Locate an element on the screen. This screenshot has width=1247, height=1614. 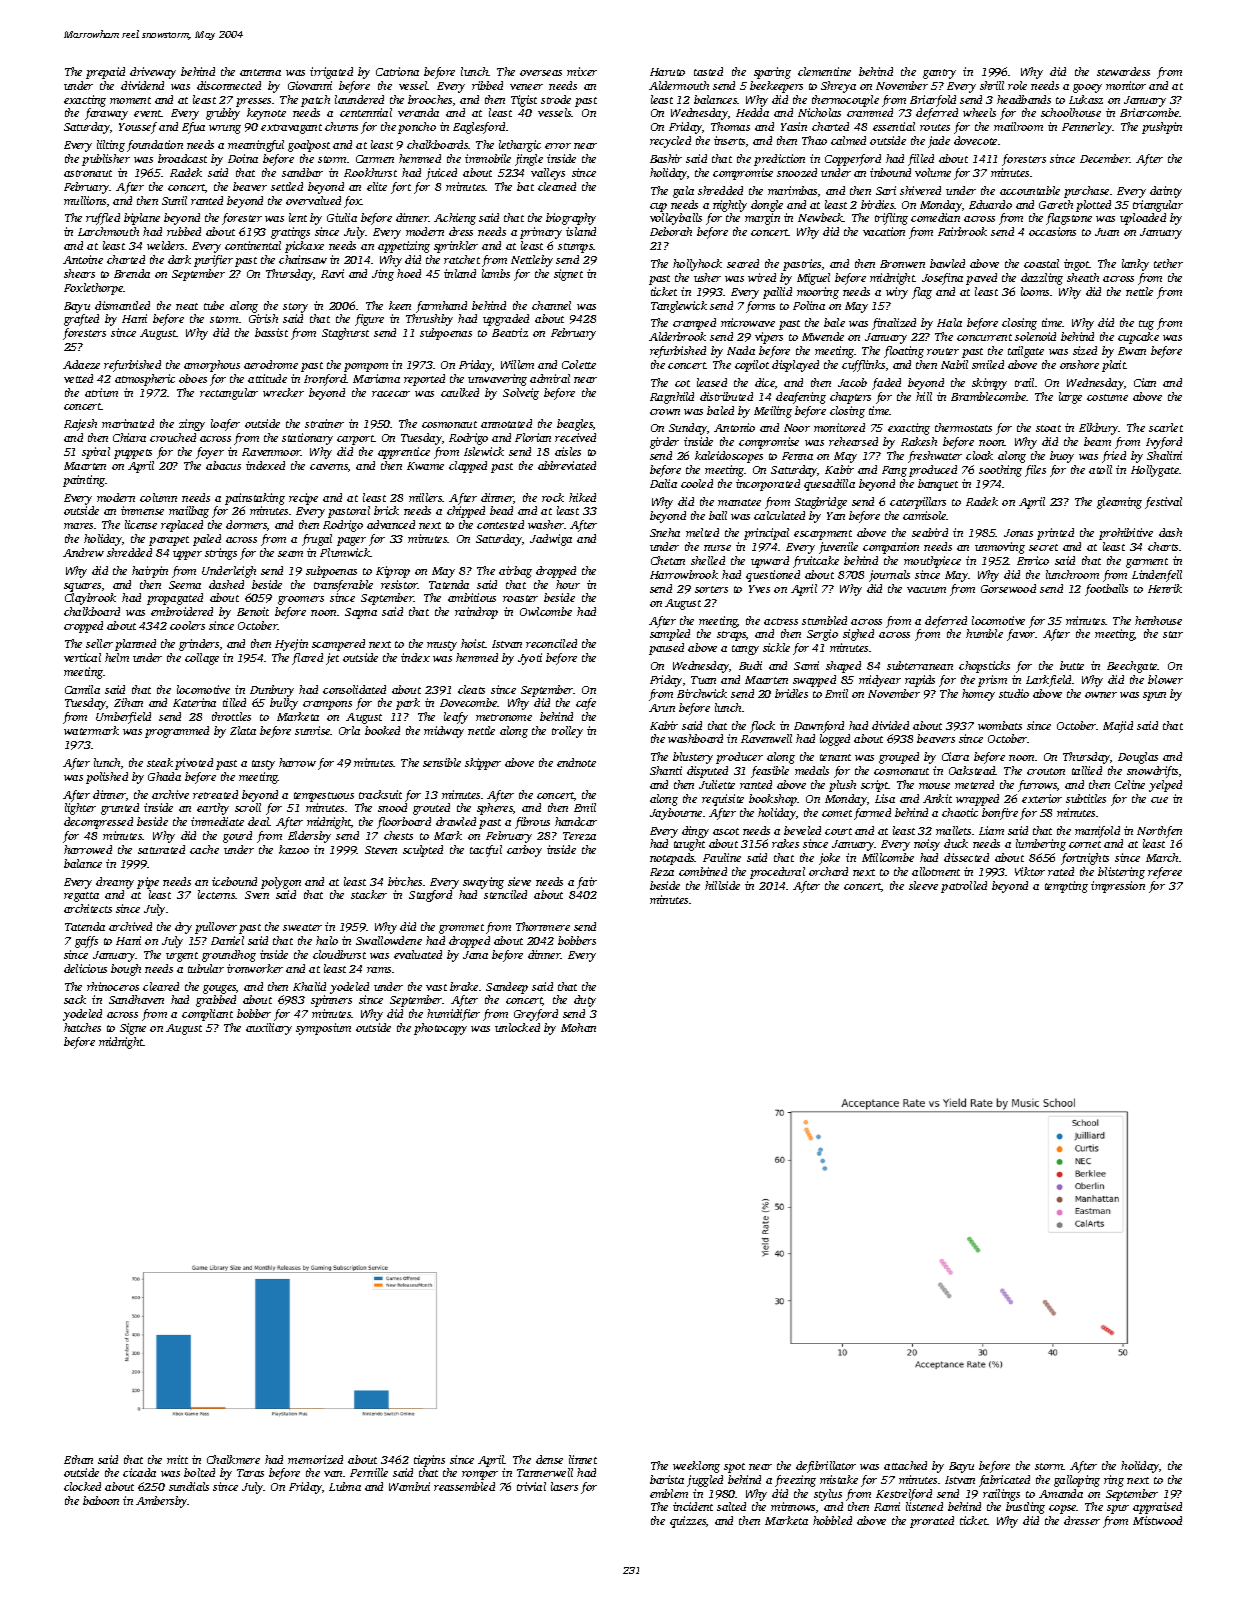
Kiprop is located at coordinates (393, 572).
